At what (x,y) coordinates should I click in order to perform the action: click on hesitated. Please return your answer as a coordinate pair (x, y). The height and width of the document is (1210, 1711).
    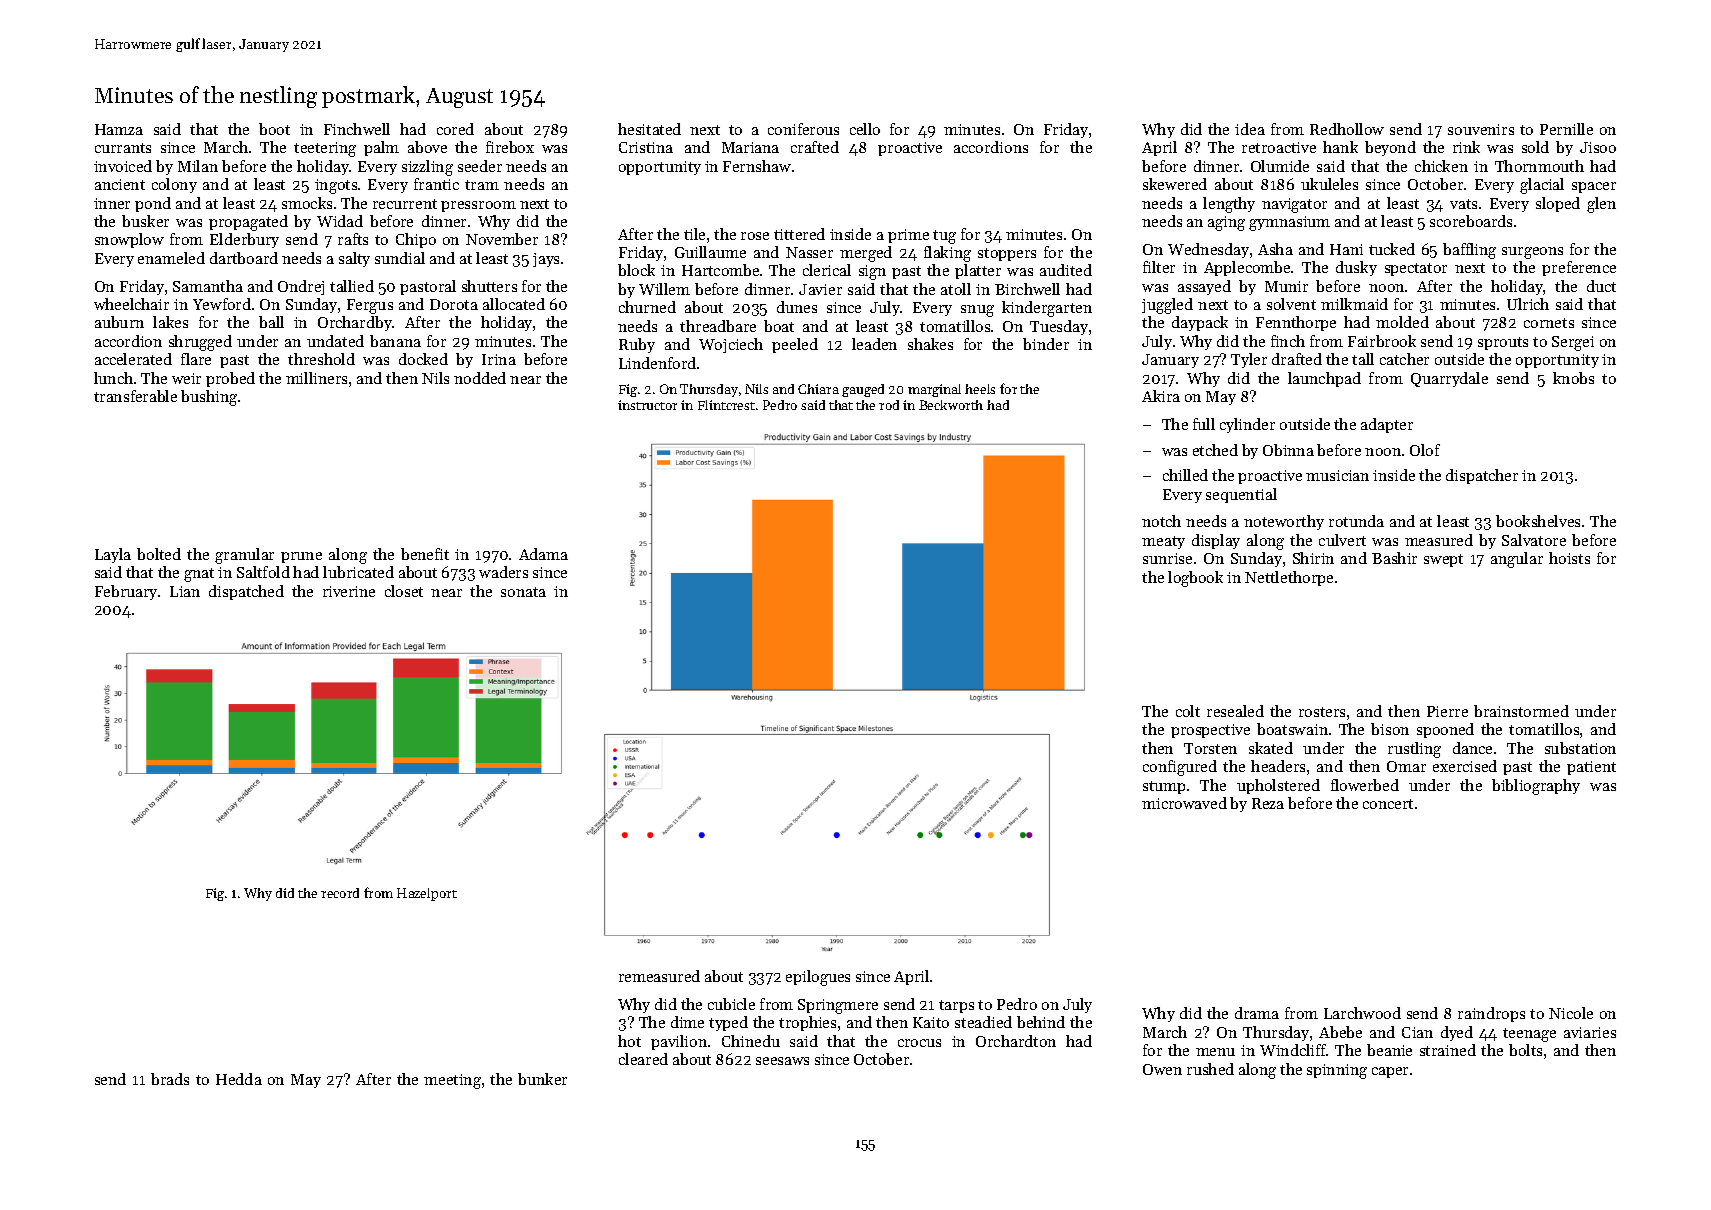
    Looking at the image, I should click on (649, 129).
